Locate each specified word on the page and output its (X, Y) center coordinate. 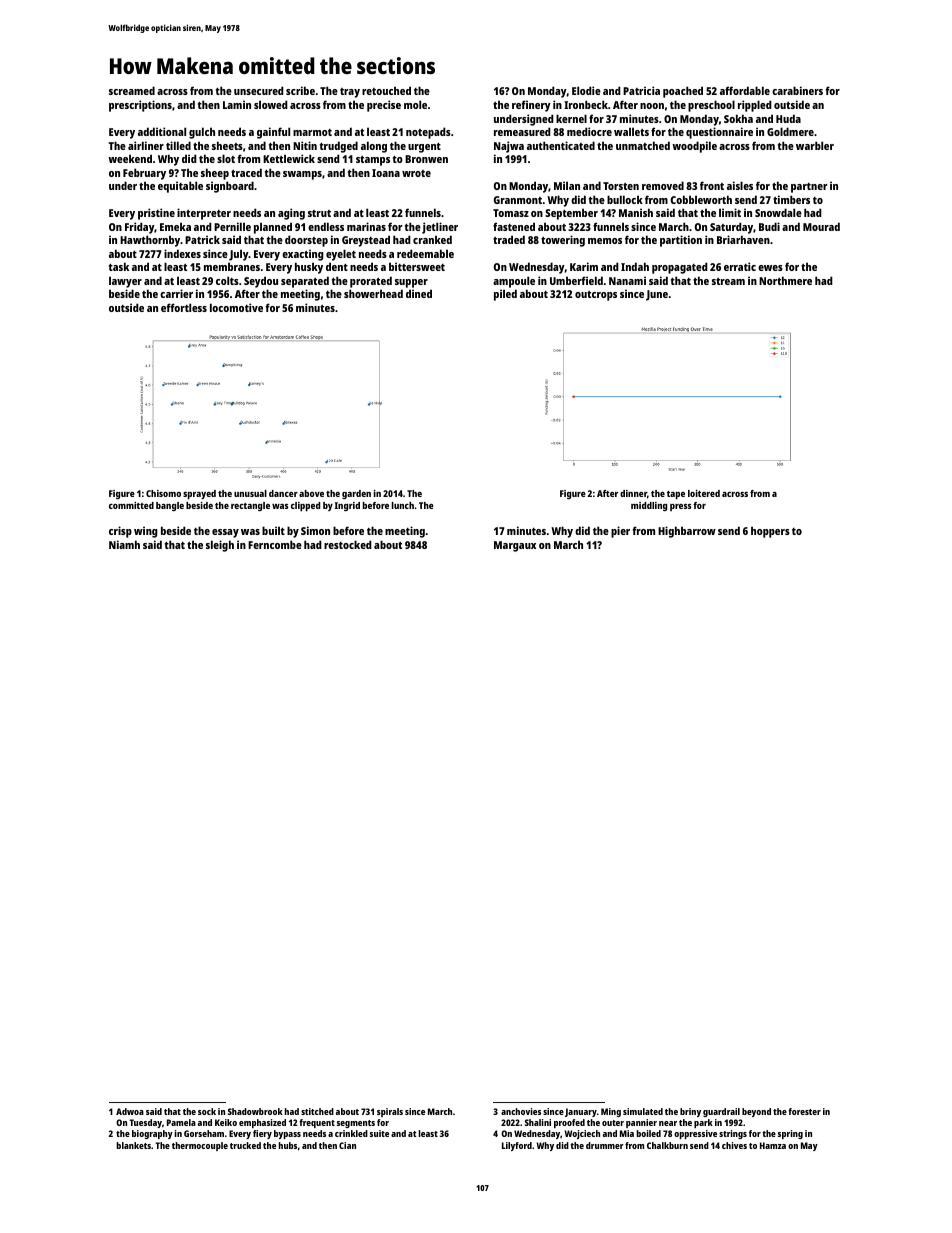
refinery (531, 106)
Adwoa (130, 1111)
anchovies (521, 1111)
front (712, 185)
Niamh (124, 544)
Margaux (515, 546)
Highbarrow (687, 532)
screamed (132, 90)
